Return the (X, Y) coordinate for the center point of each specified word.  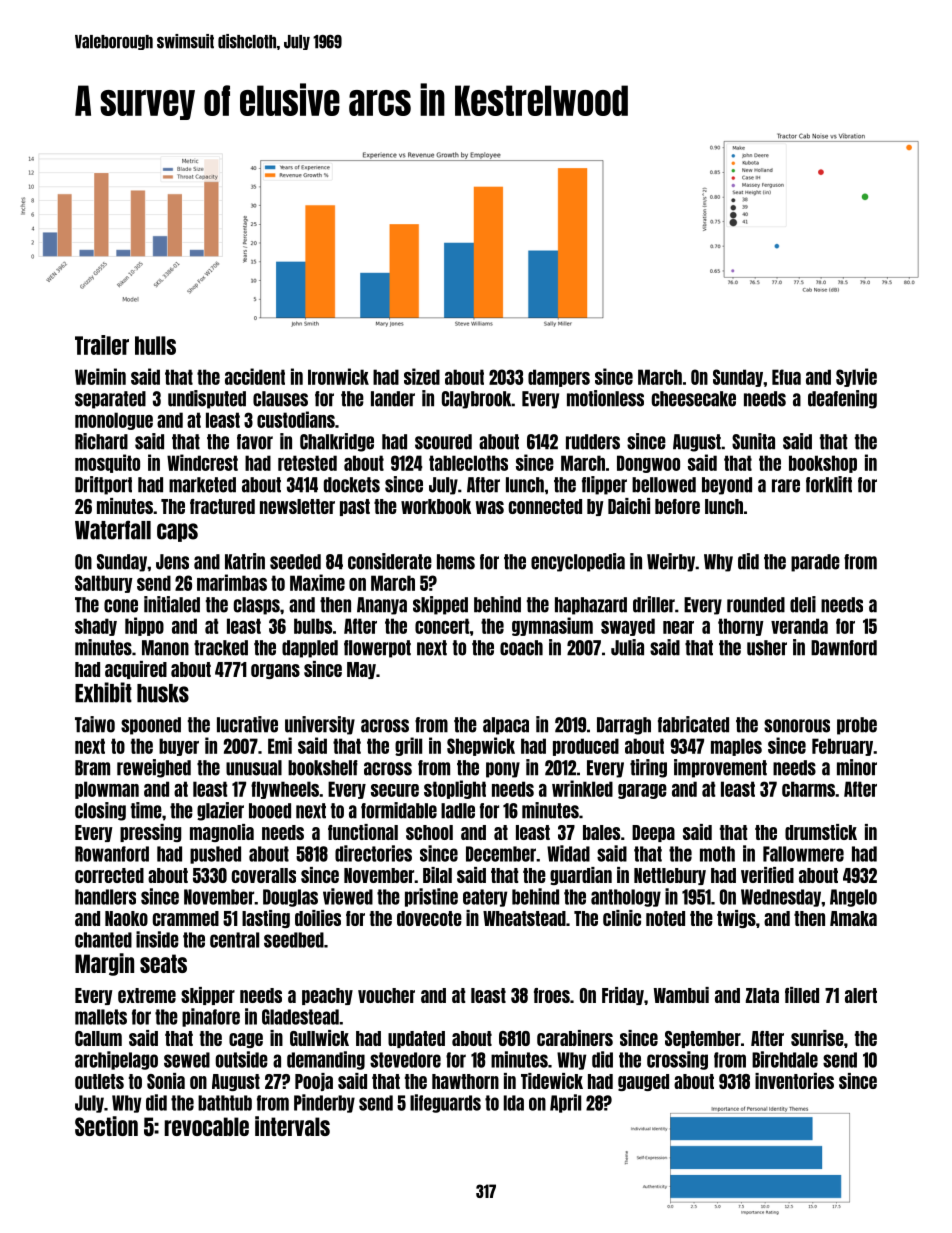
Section (106, 1126)
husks (163, 693)
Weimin (100, 376)
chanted (103, 940)
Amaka (853, 918)
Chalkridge (337, 442)
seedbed (294, 940)
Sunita (753, 441)
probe (857, 726)
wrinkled (582, 788)
